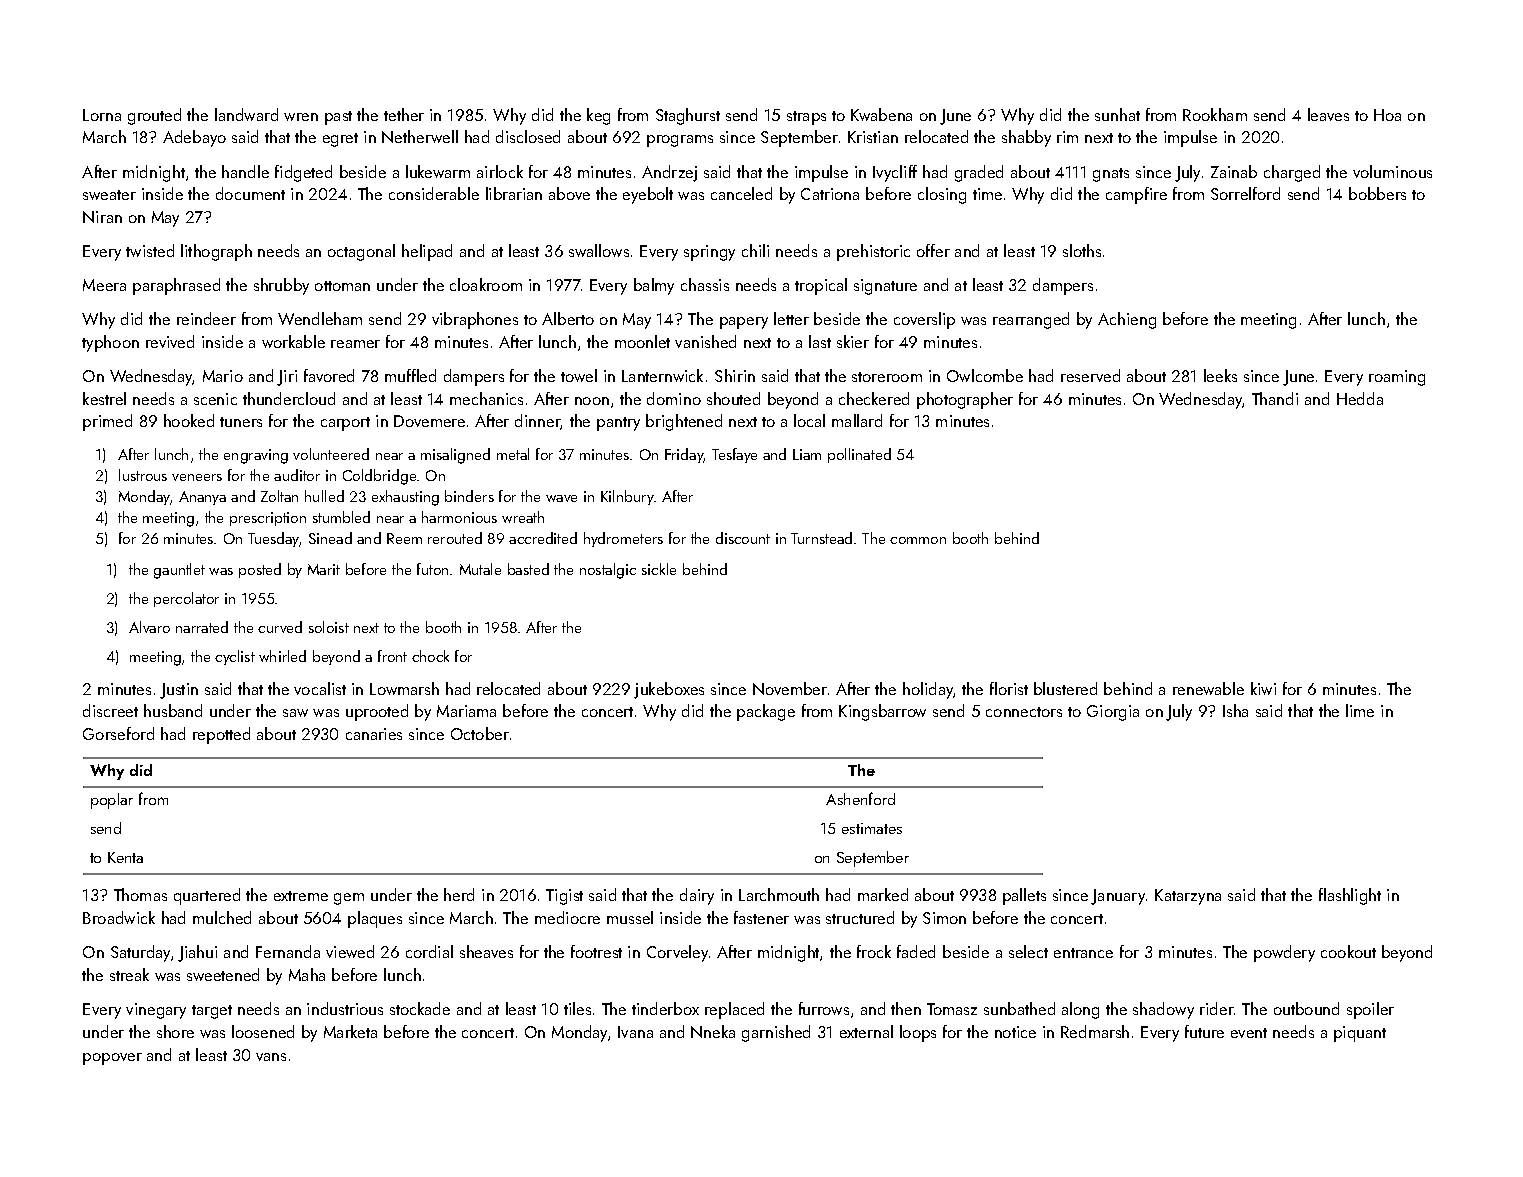  I want to click on vans, so click(271, 1057).
